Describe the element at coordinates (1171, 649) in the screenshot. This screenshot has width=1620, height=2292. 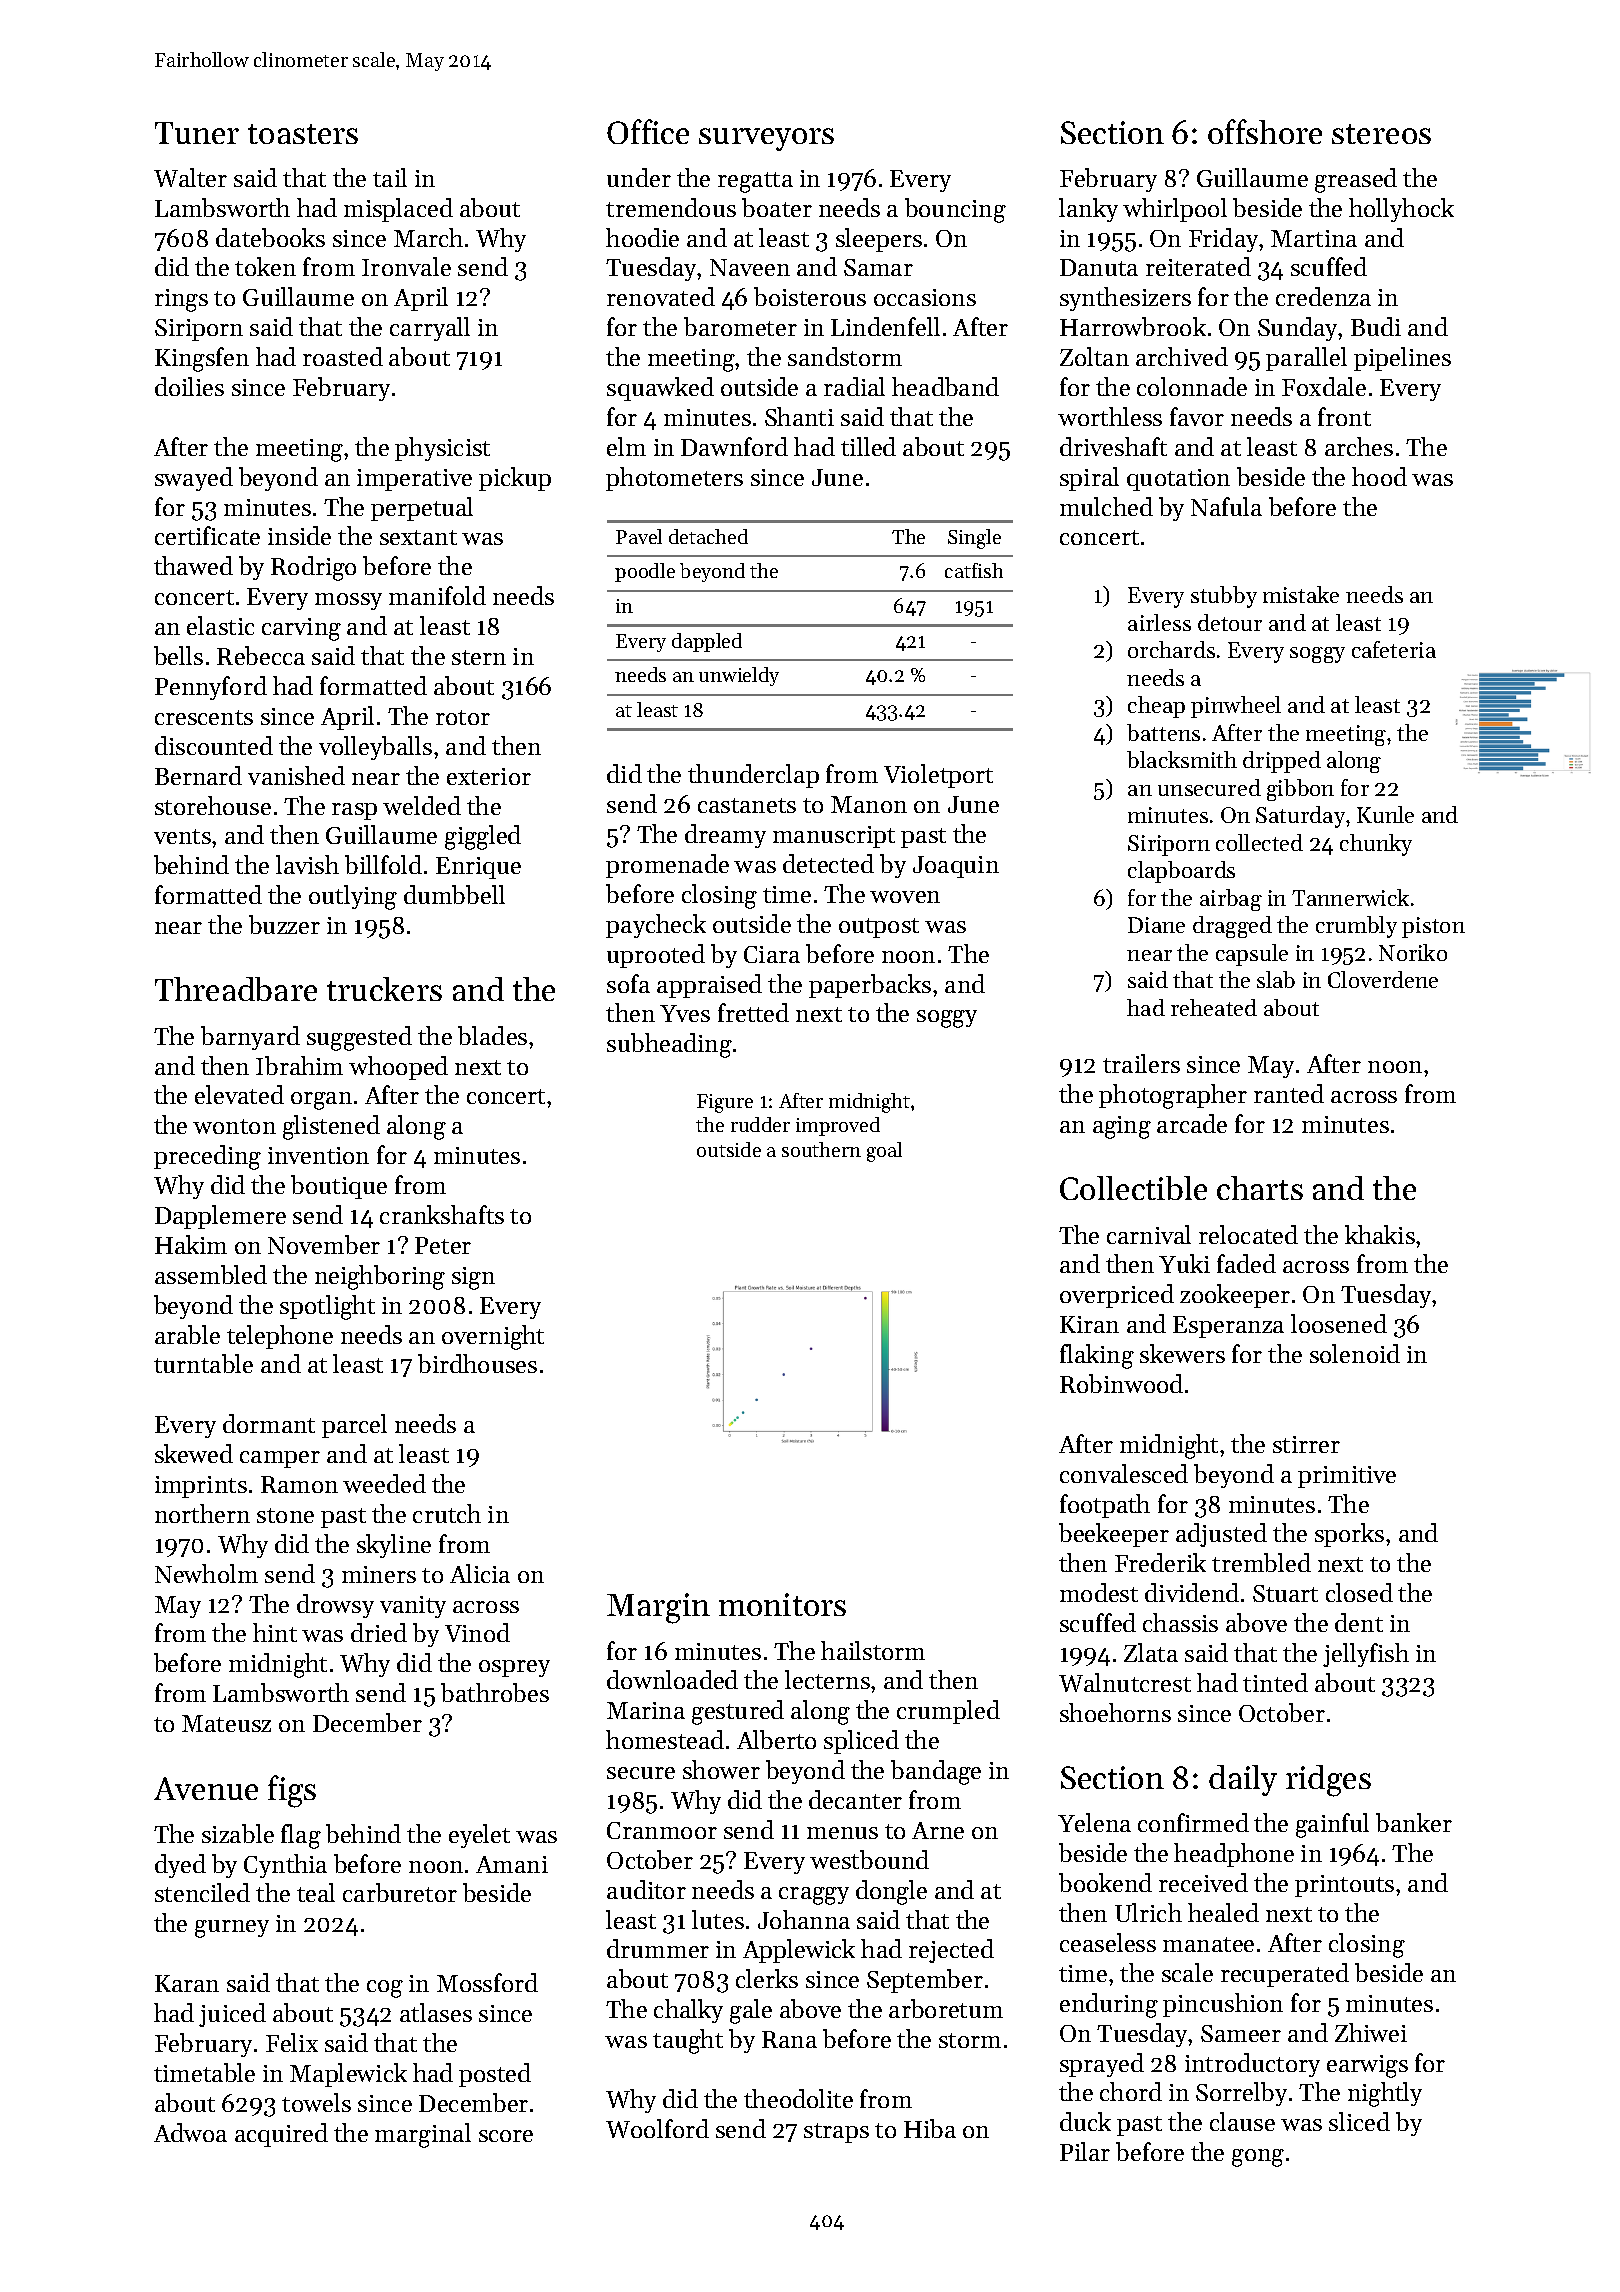
I see `orchards` at that location.
